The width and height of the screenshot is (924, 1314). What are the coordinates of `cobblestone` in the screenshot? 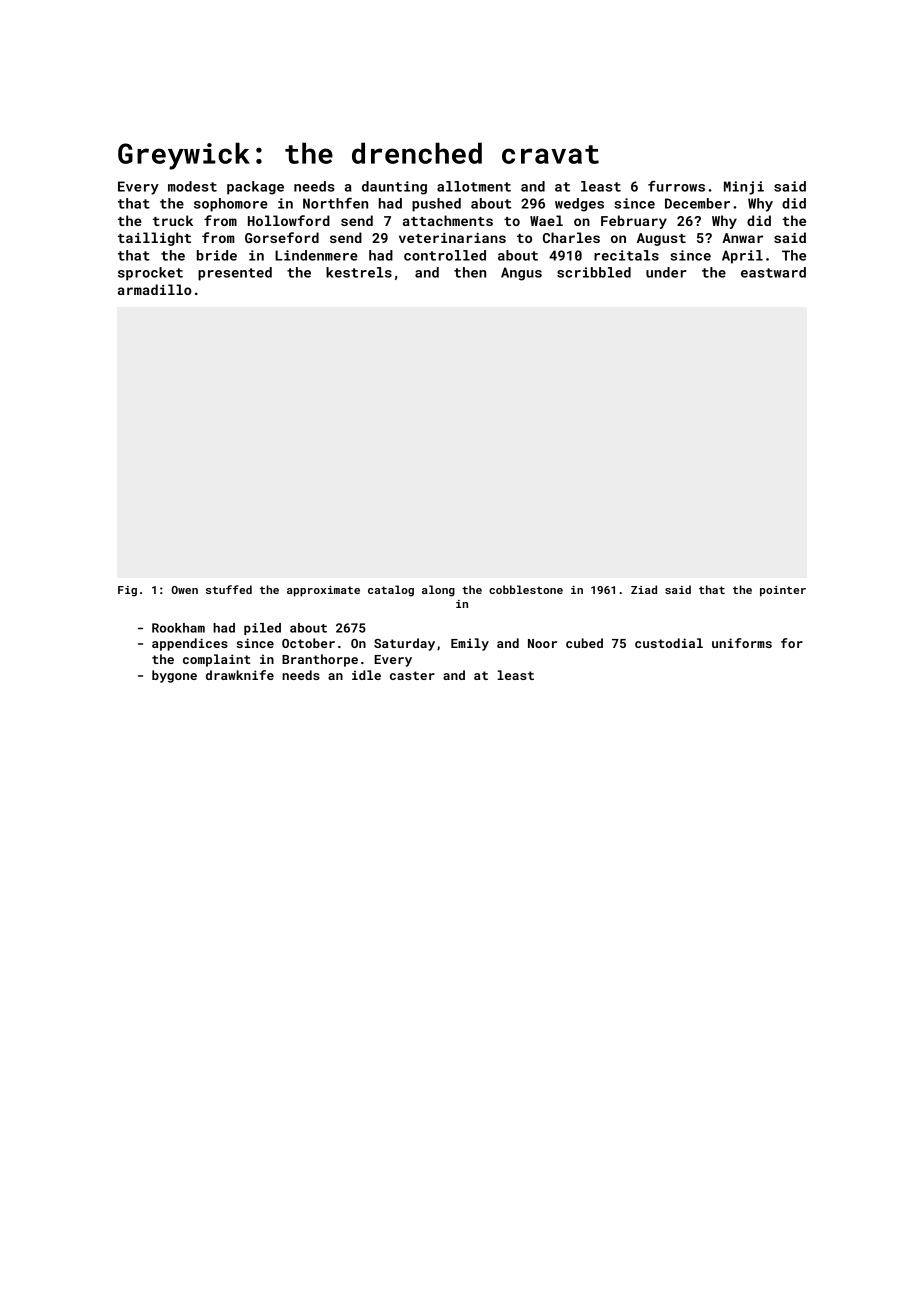 It's located at (526, 589).
